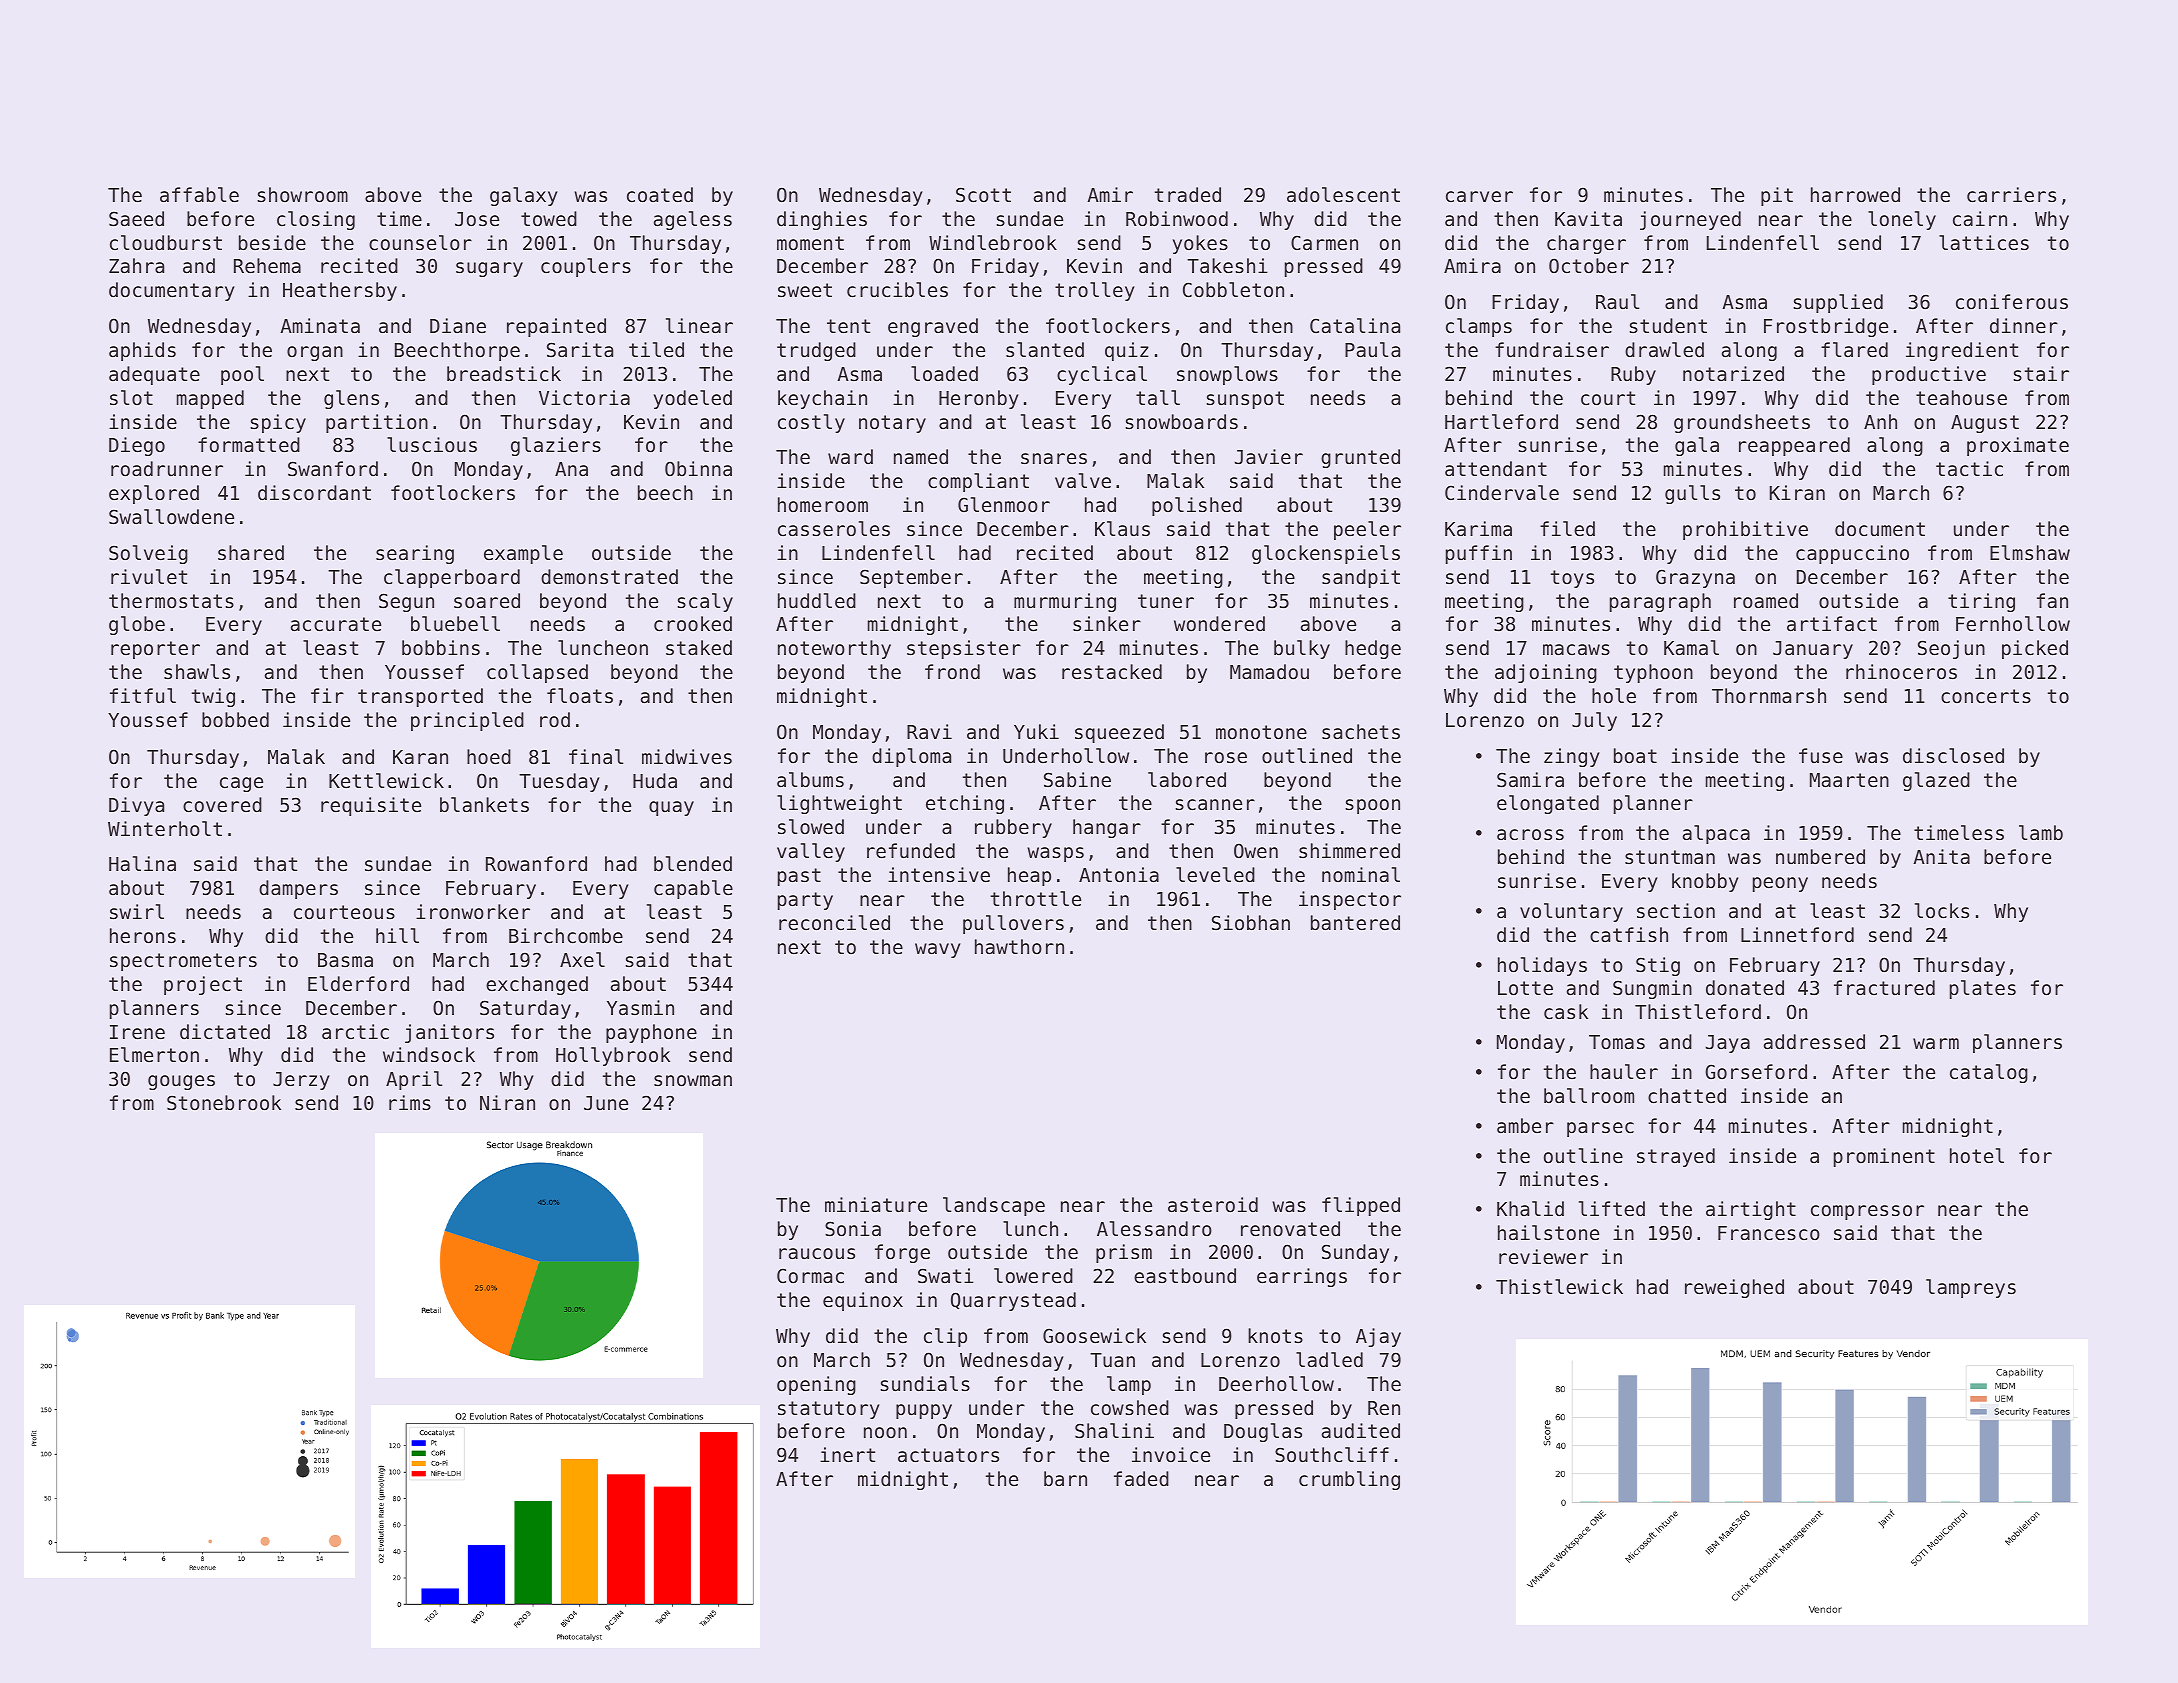  What do you see at coordinates (586, 267) in the screenshot?
I see `couplers` at bounding box center [586, 267].
